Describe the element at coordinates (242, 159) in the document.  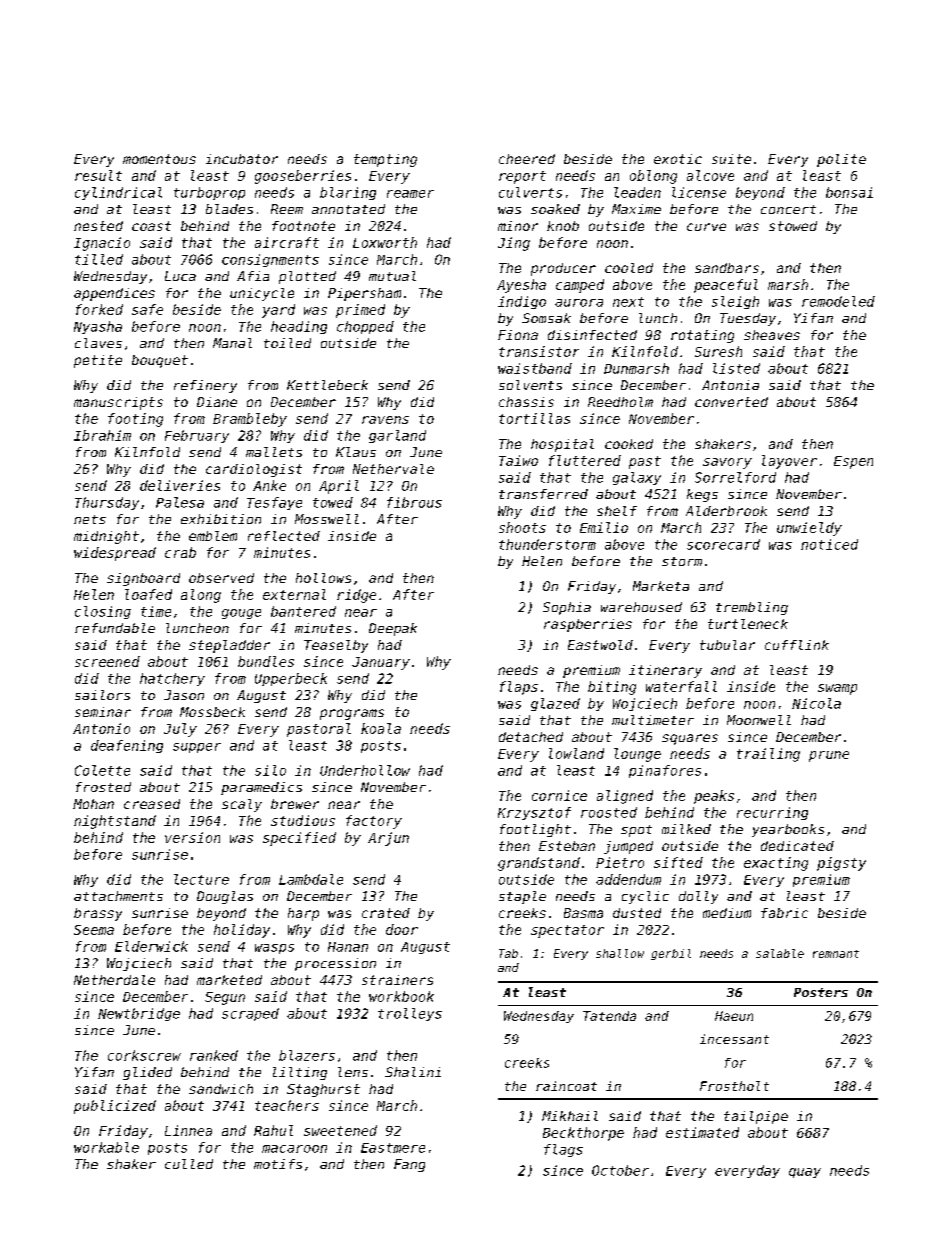
I see `incubator` at that location.
